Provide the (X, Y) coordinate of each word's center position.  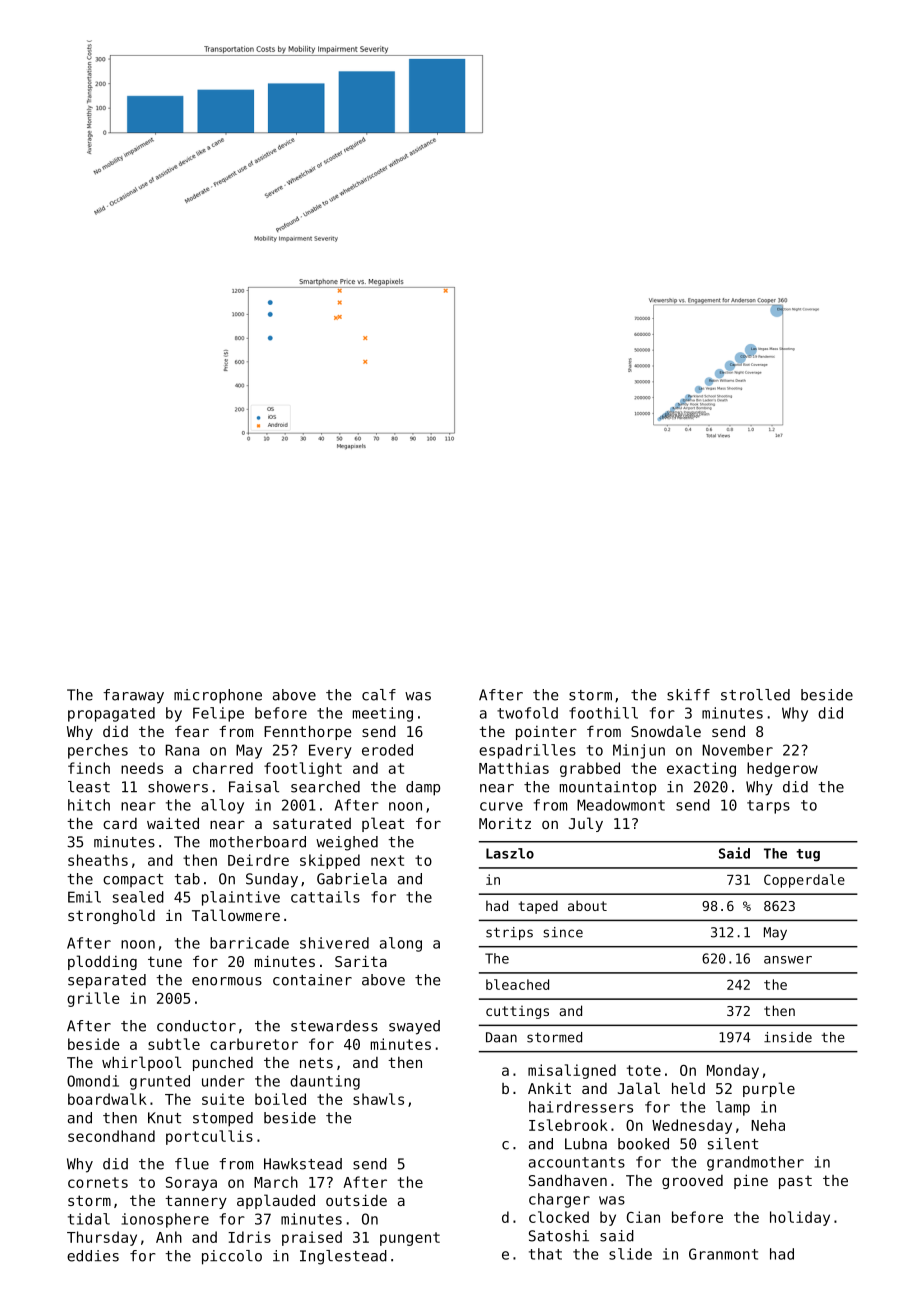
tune (165, 961)
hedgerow (782, 769)
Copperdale (804, 881)
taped (538, 907)
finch (89, 768)
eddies (93, 1256)
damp (423, 788)
